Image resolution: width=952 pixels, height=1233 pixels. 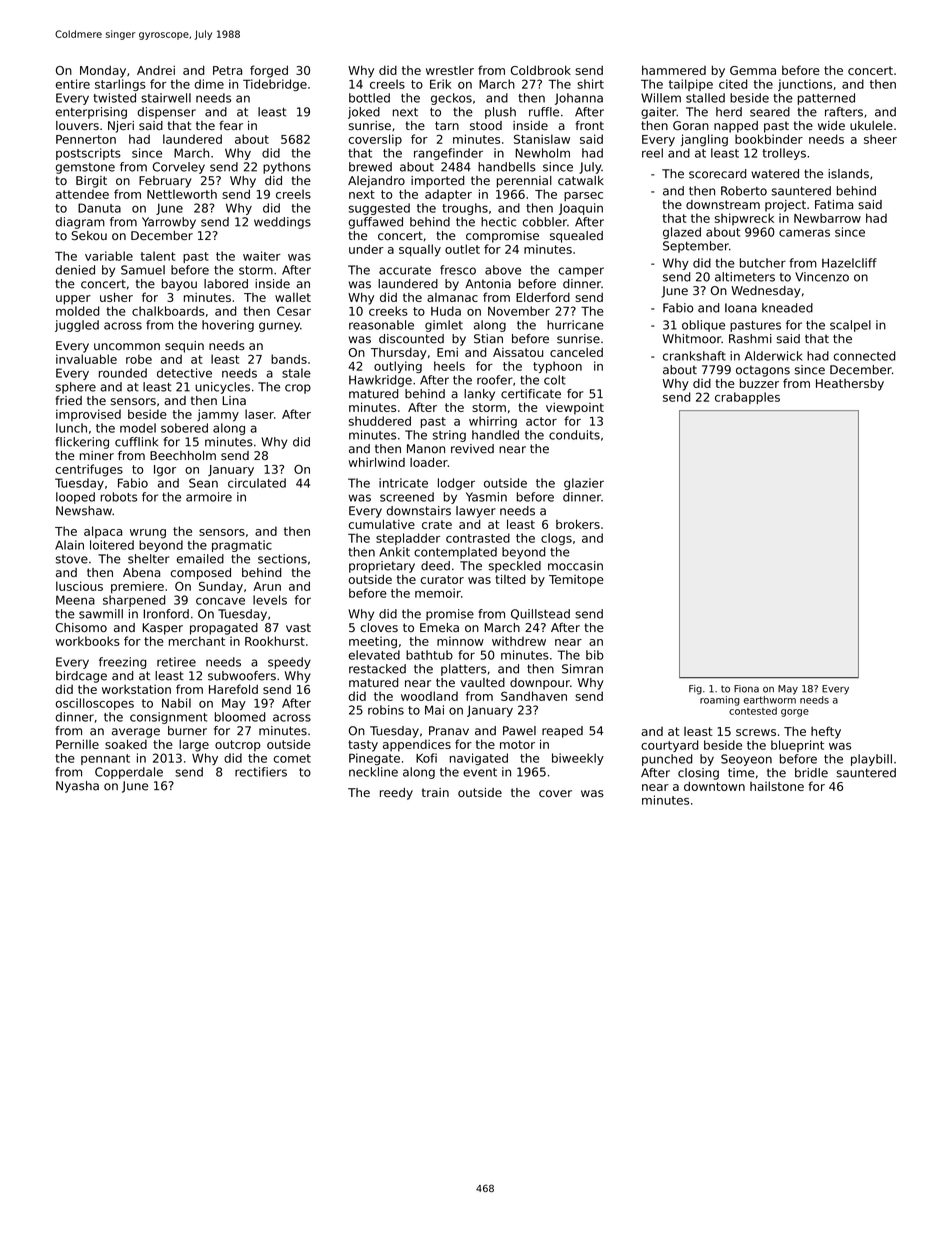 I want to click on Fig, so click(x=695, y=690).
